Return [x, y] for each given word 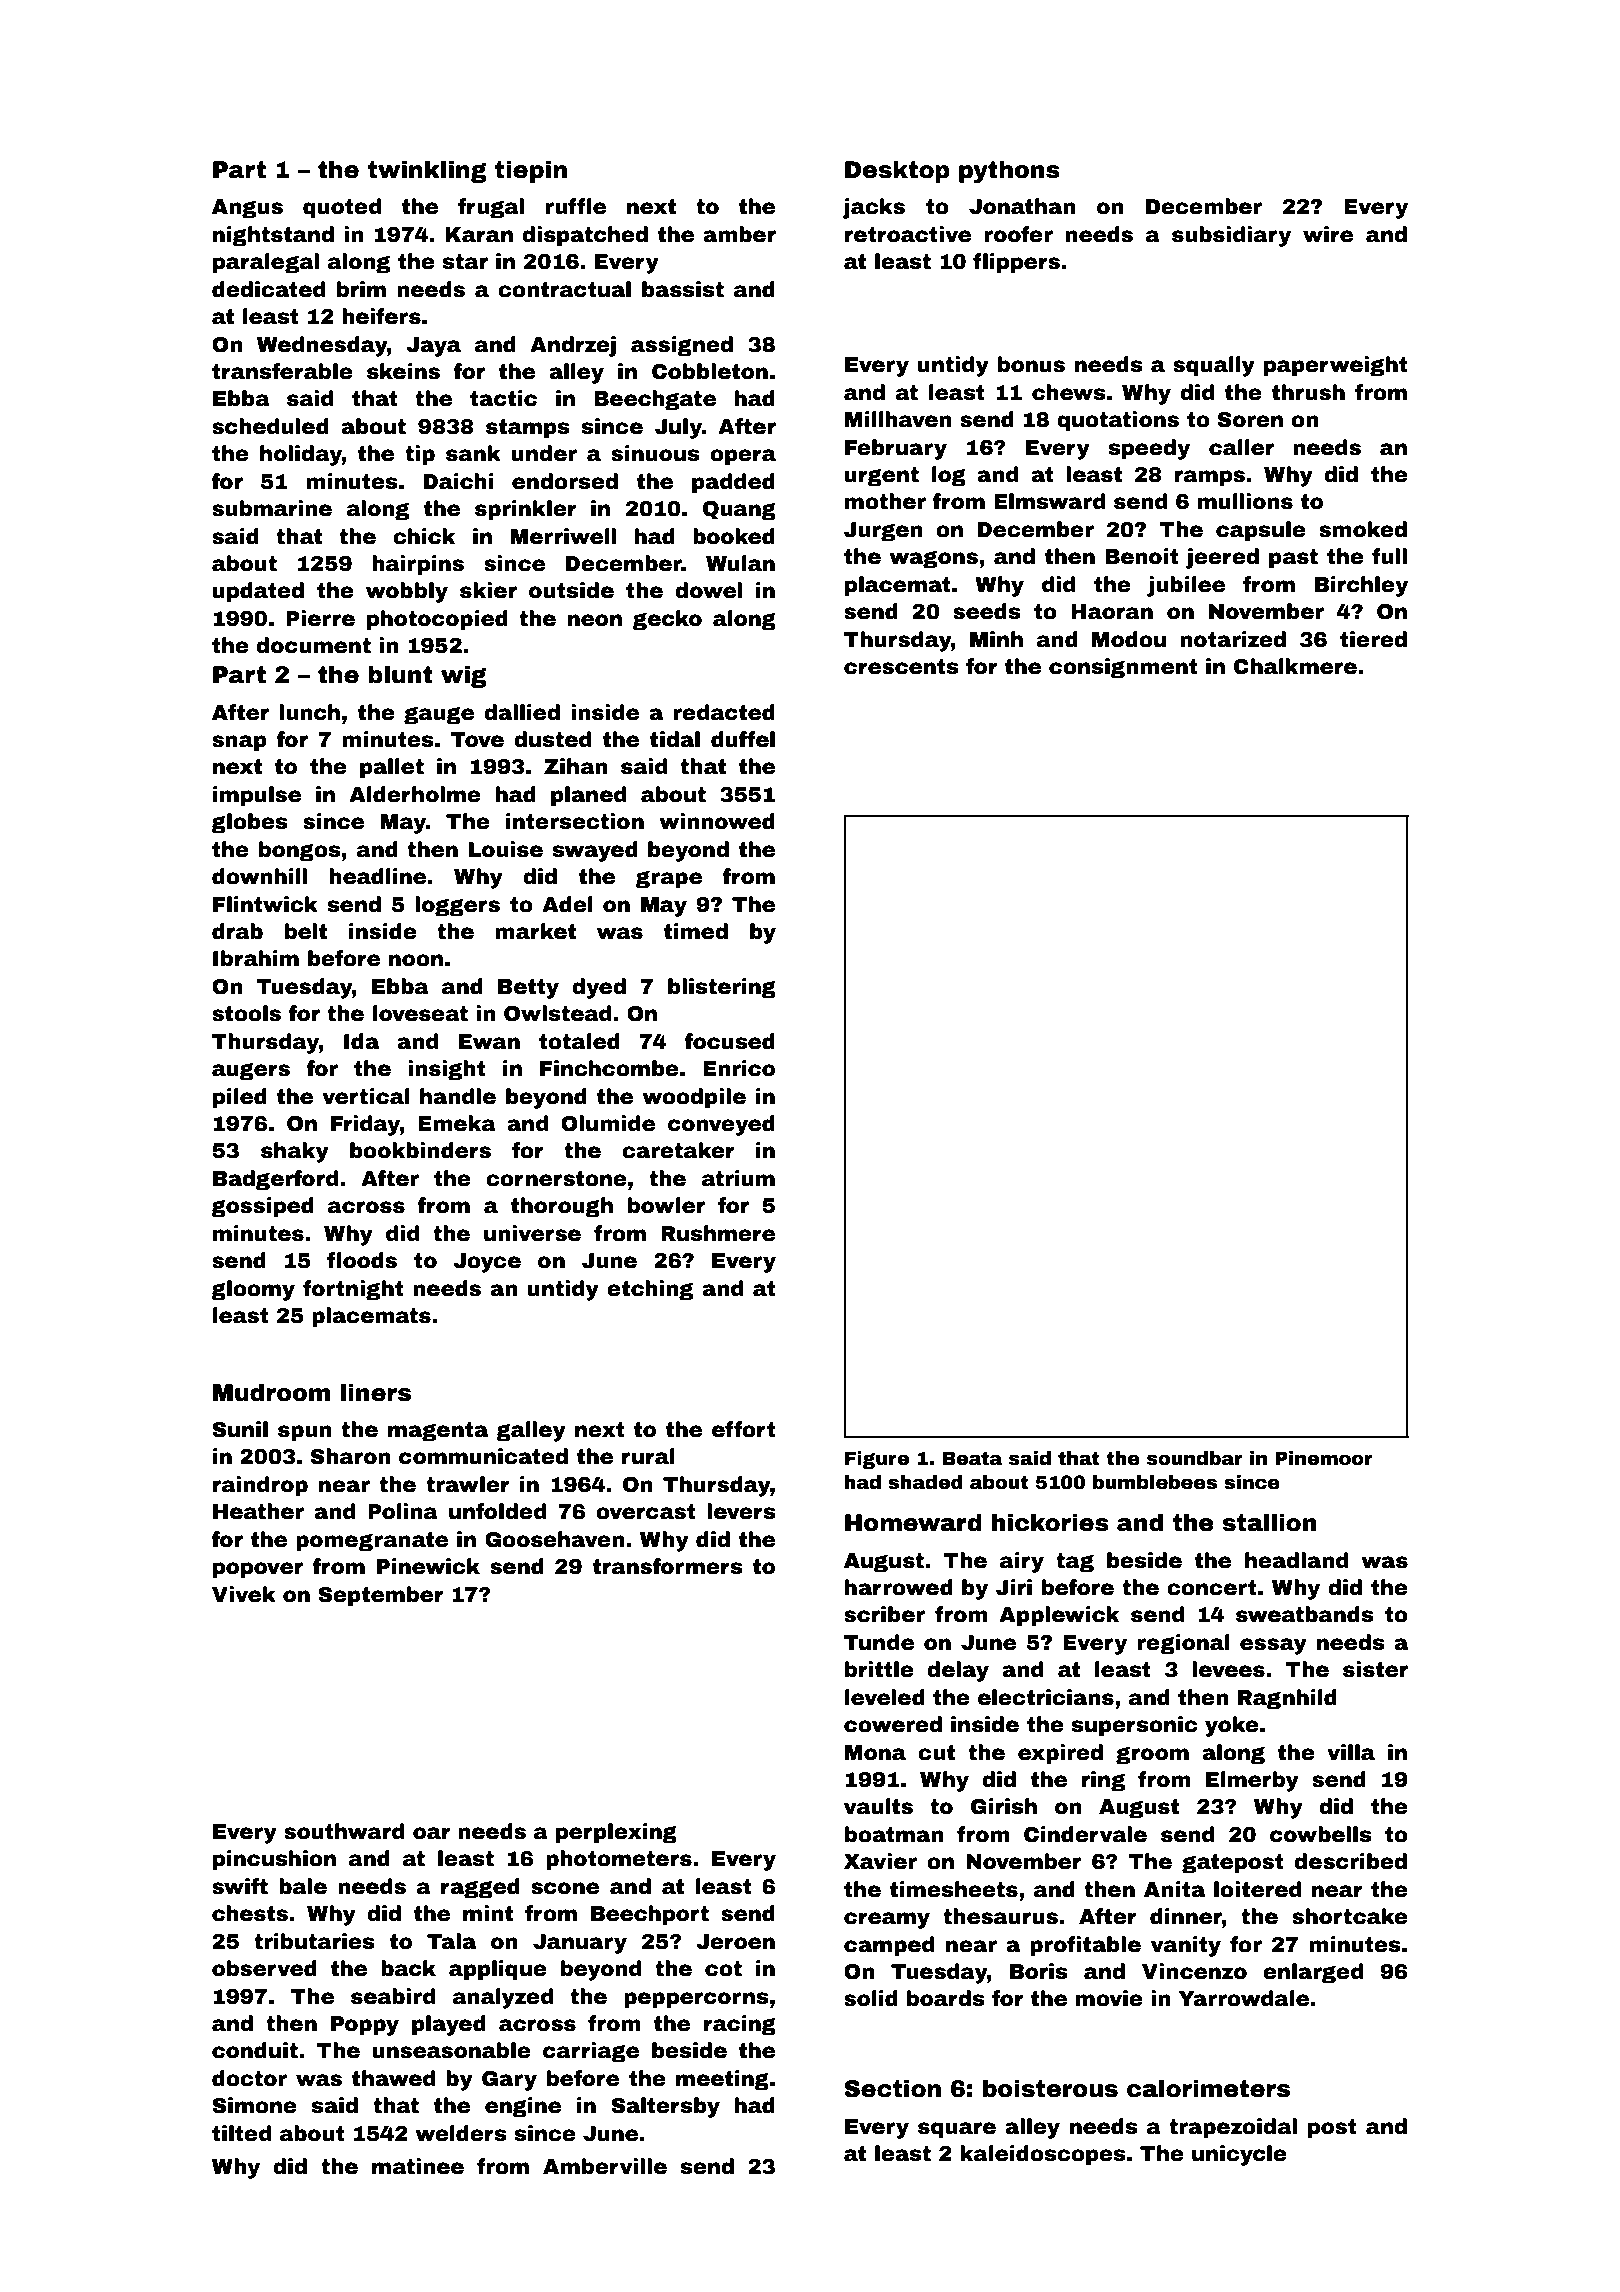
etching [650, 1290]
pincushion [274, 1860]
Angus [247, 209]
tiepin [531, 171]
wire [1328, 234]
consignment [1123, 668]
